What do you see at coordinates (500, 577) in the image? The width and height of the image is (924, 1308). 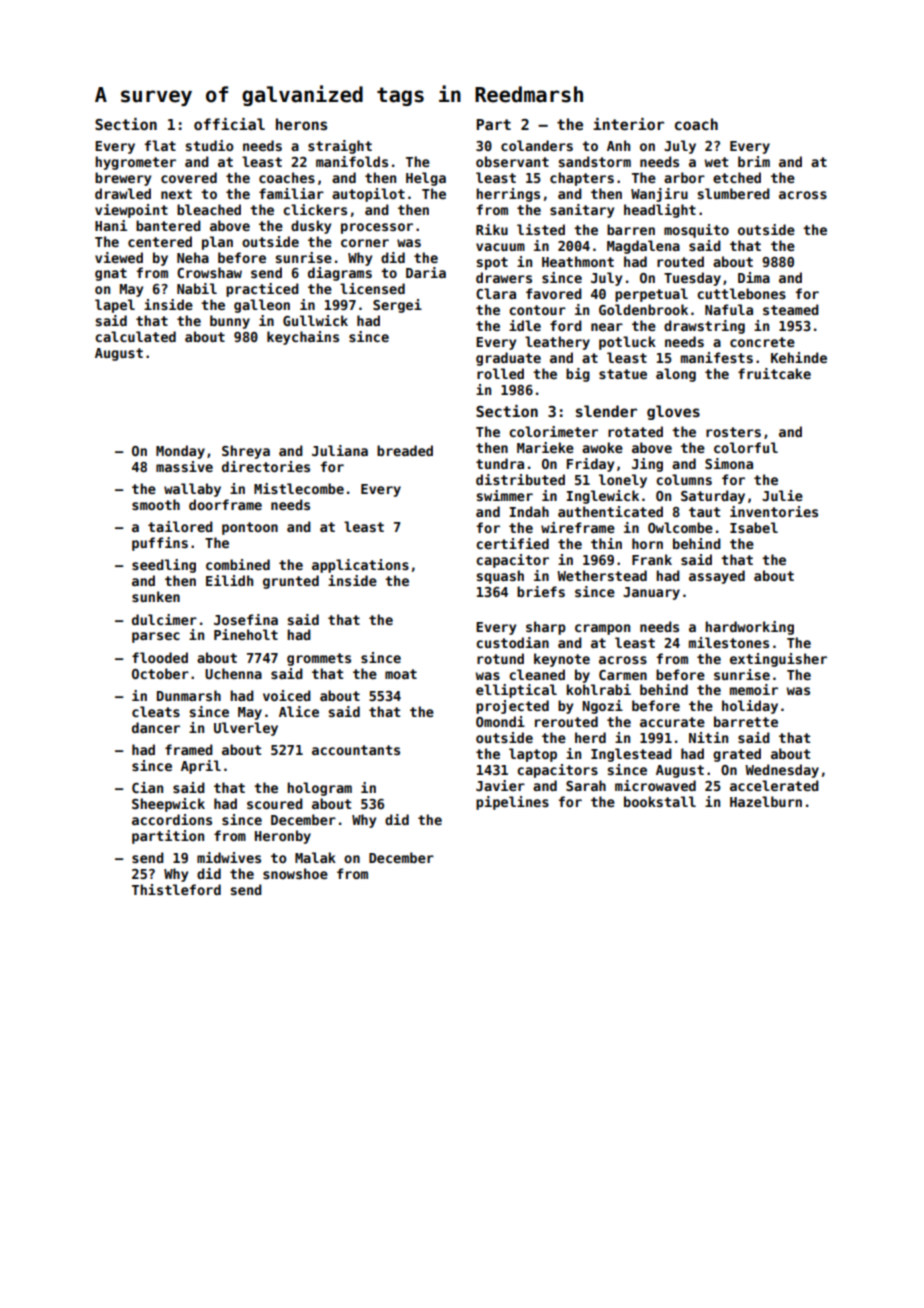 I see `squash` at bounding box center [500, 577].
